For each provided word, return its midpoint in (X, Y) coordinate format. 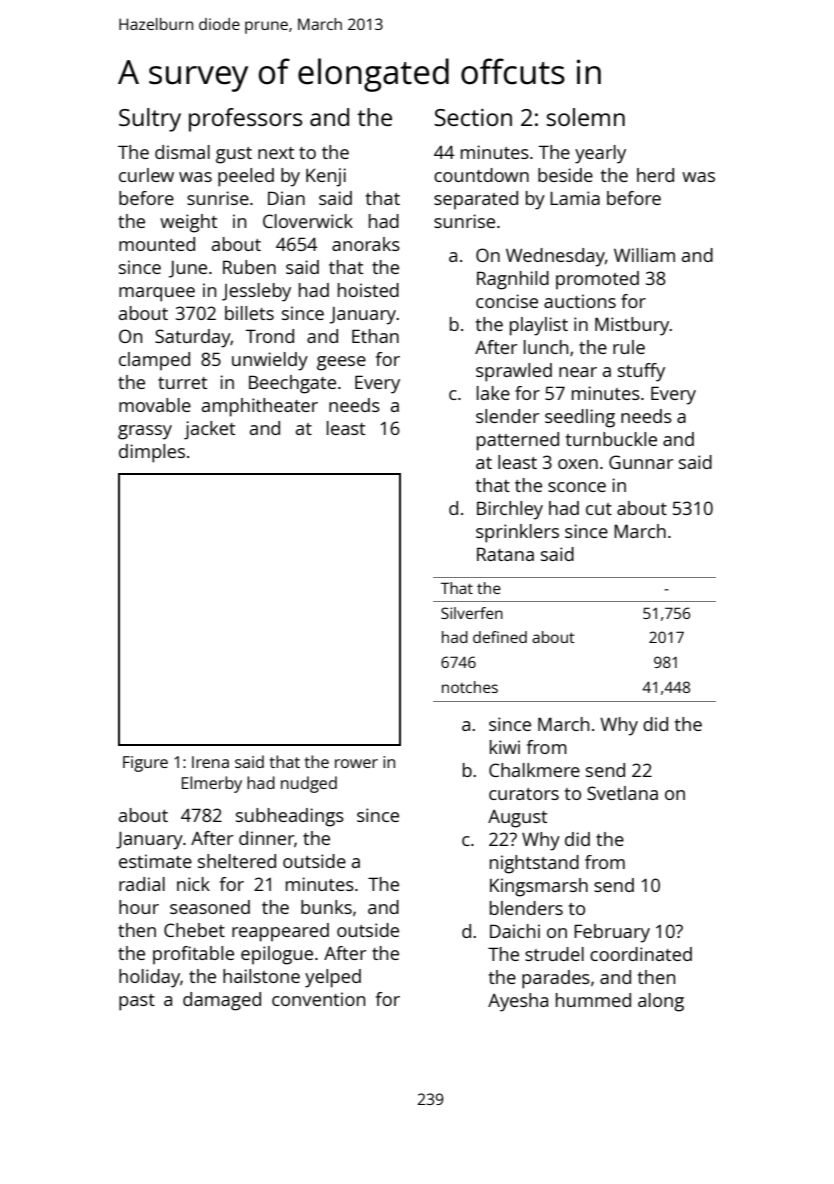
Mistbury (632, 326)
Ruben (249, 267)
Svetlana (622, 793)
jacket (209, 430)
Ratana (505, 554)
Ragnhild (513, 280)
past (137, 1002)
